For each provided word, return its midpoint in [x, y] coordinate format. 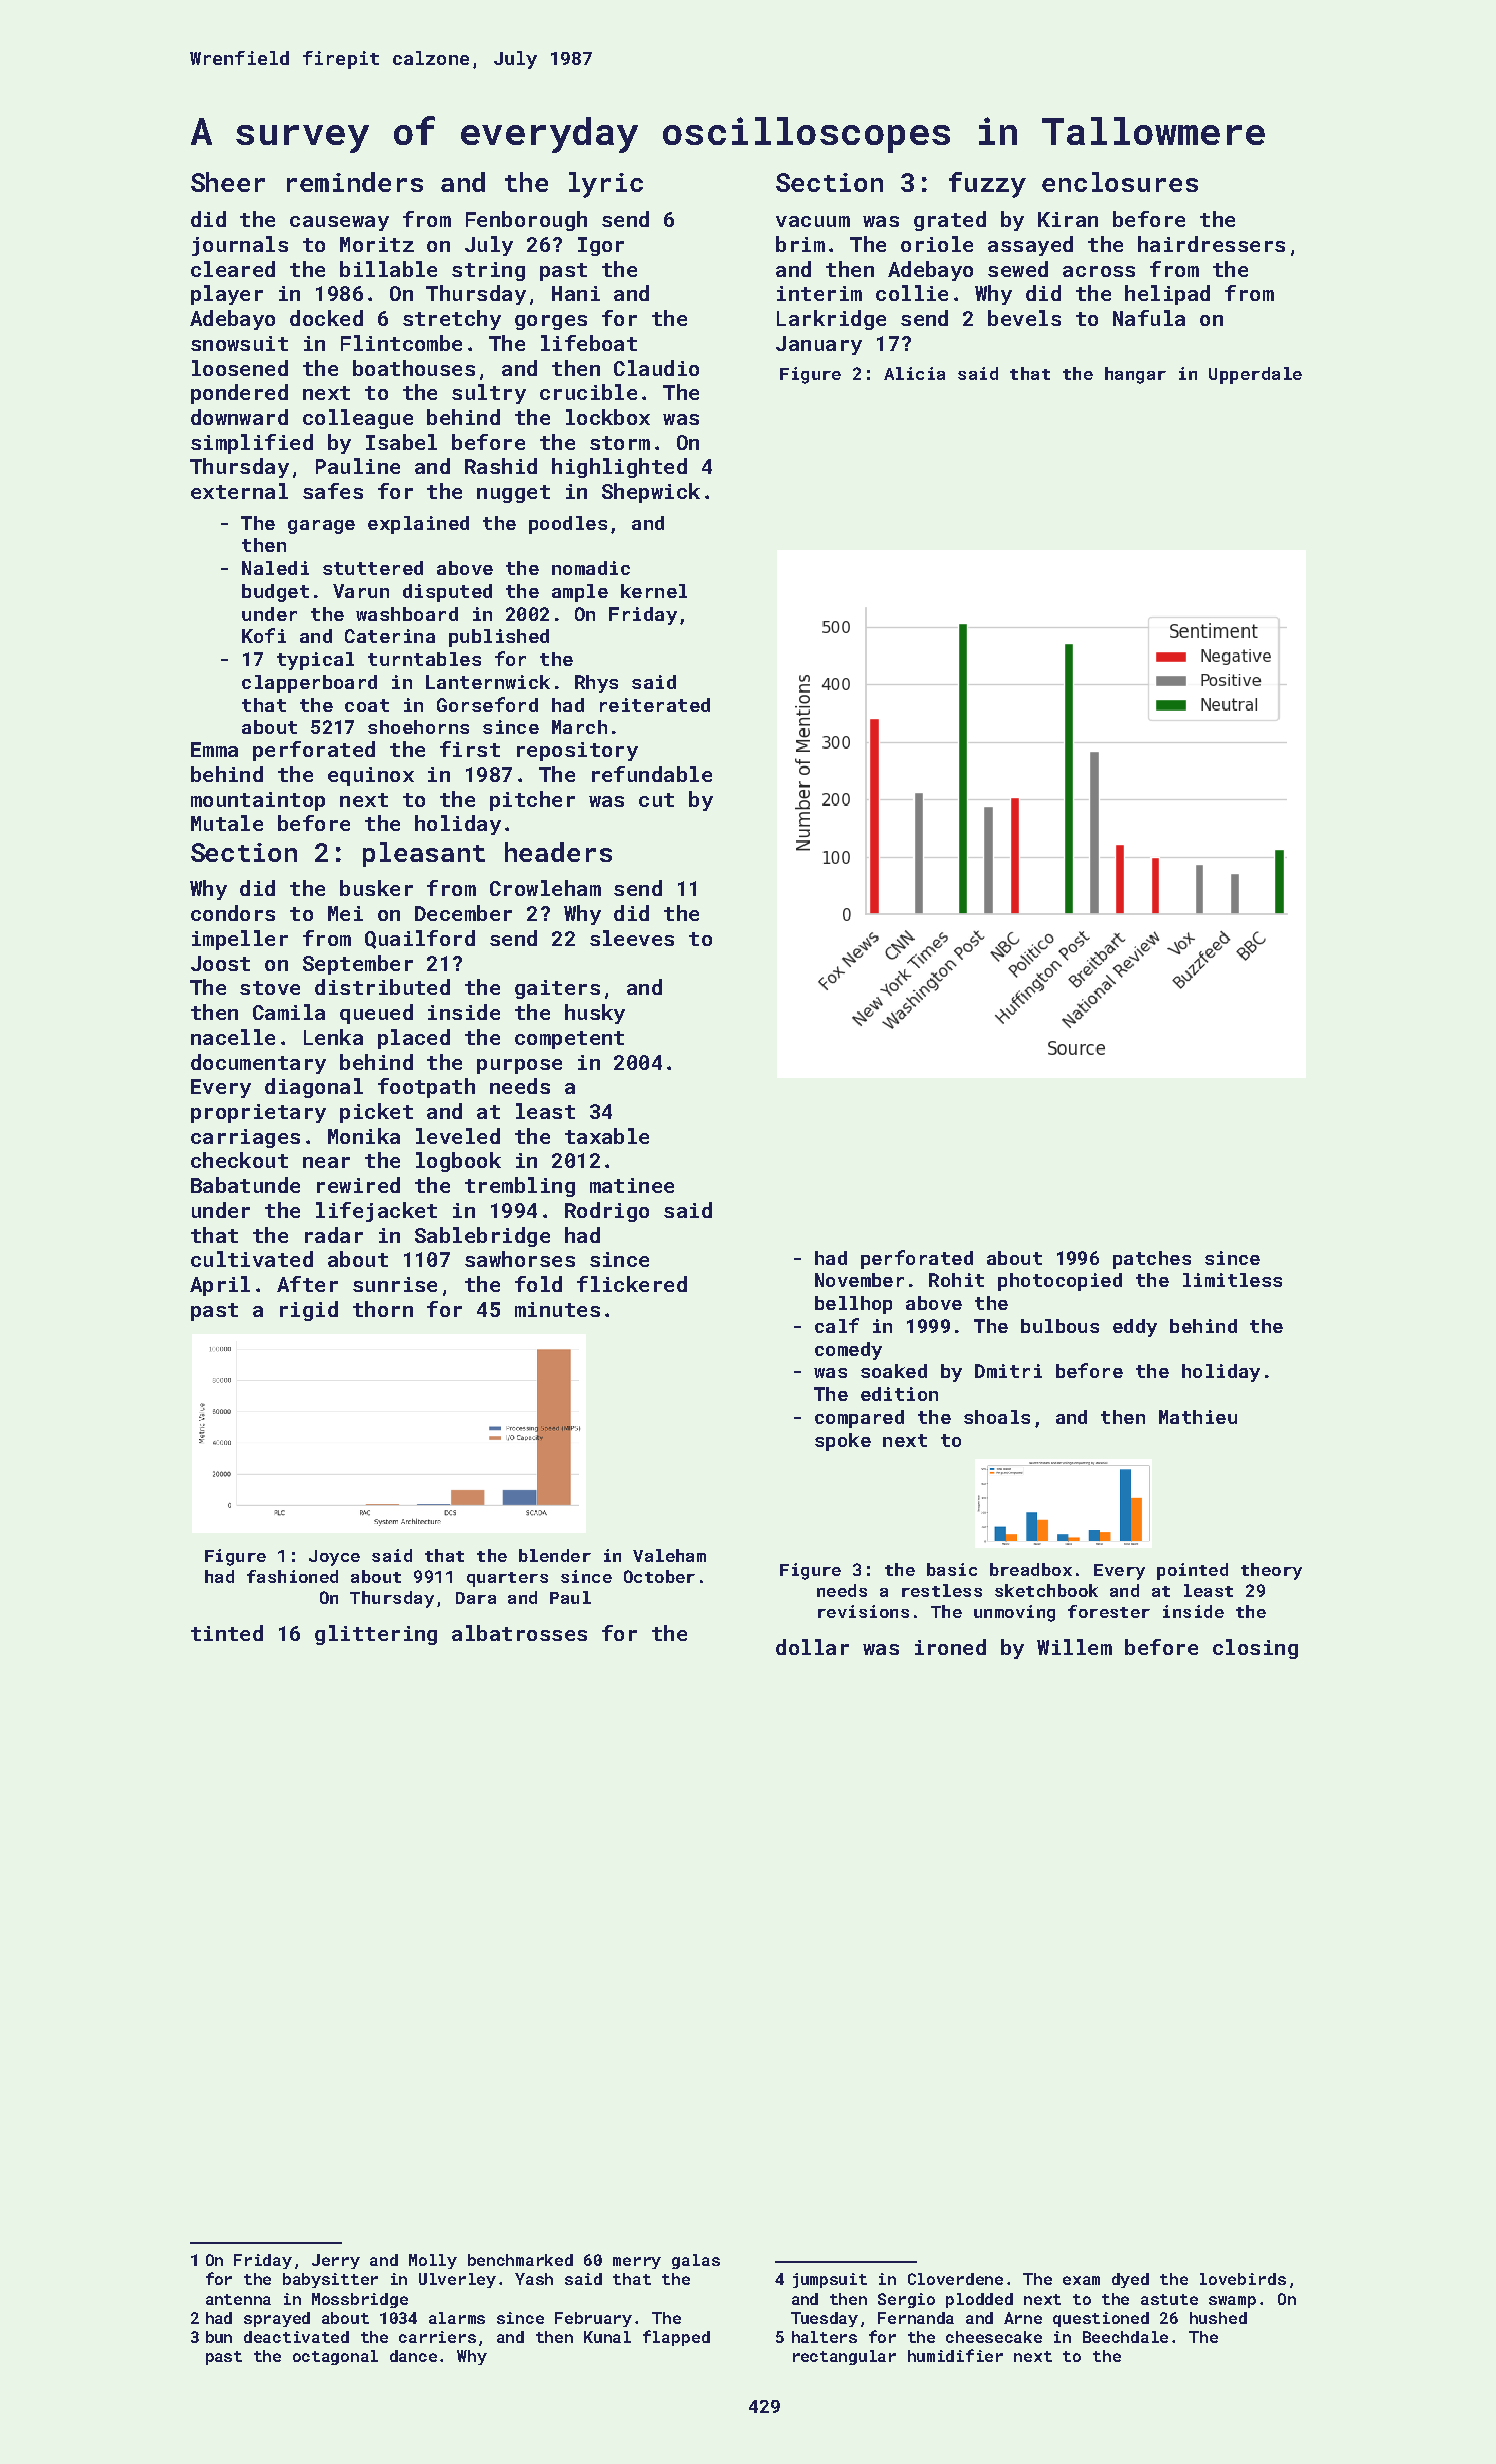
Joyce [334, 1558]
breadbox [1031, 1569]
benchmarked [520, 2260]
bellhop [853, 1305]
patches [1152, 1260]
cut [656, 800]
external [239, 491]
